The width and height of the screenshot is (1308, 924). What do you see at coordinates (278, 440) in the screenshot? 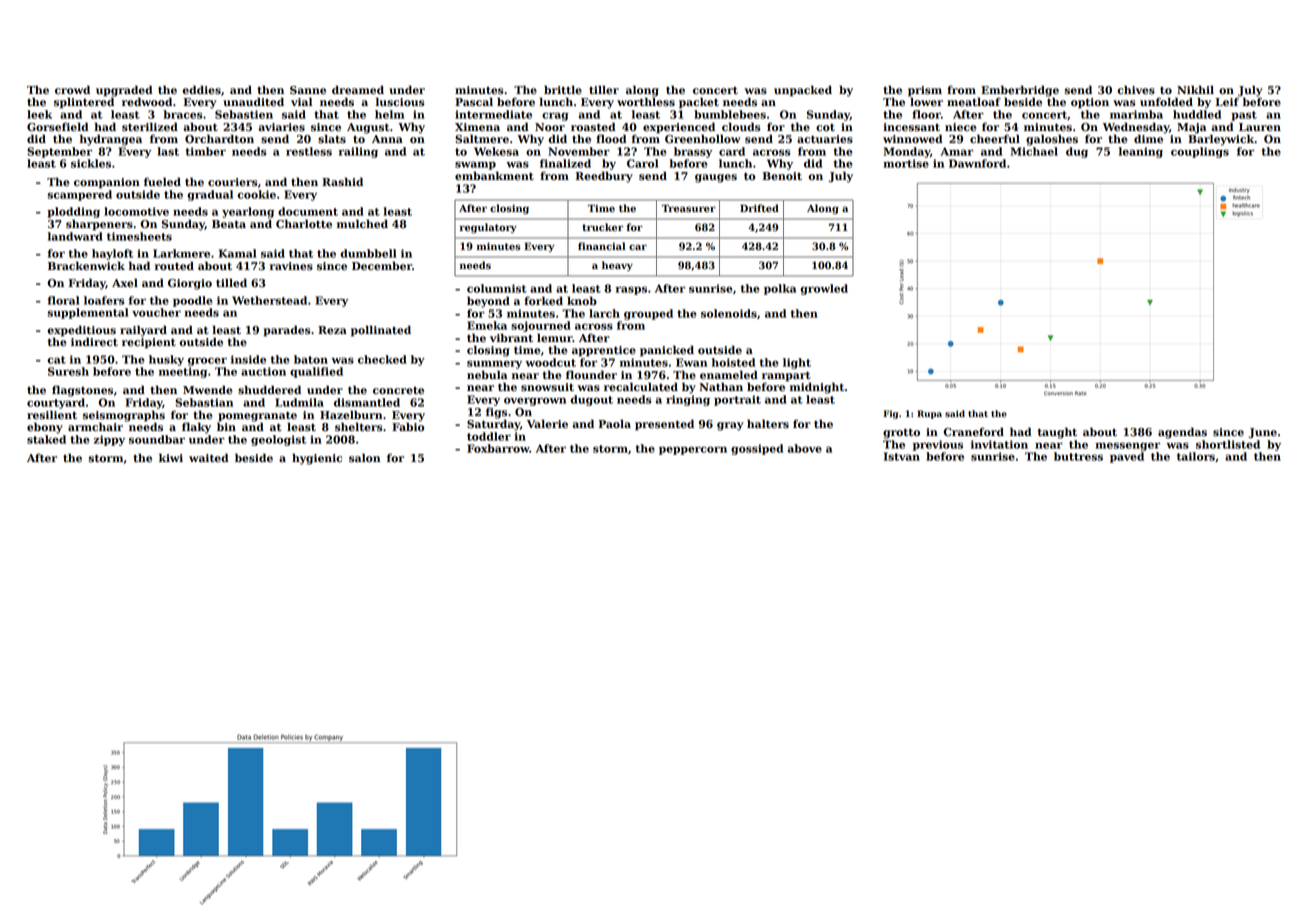
I see `geologist` at bounding box center [278, 440].
